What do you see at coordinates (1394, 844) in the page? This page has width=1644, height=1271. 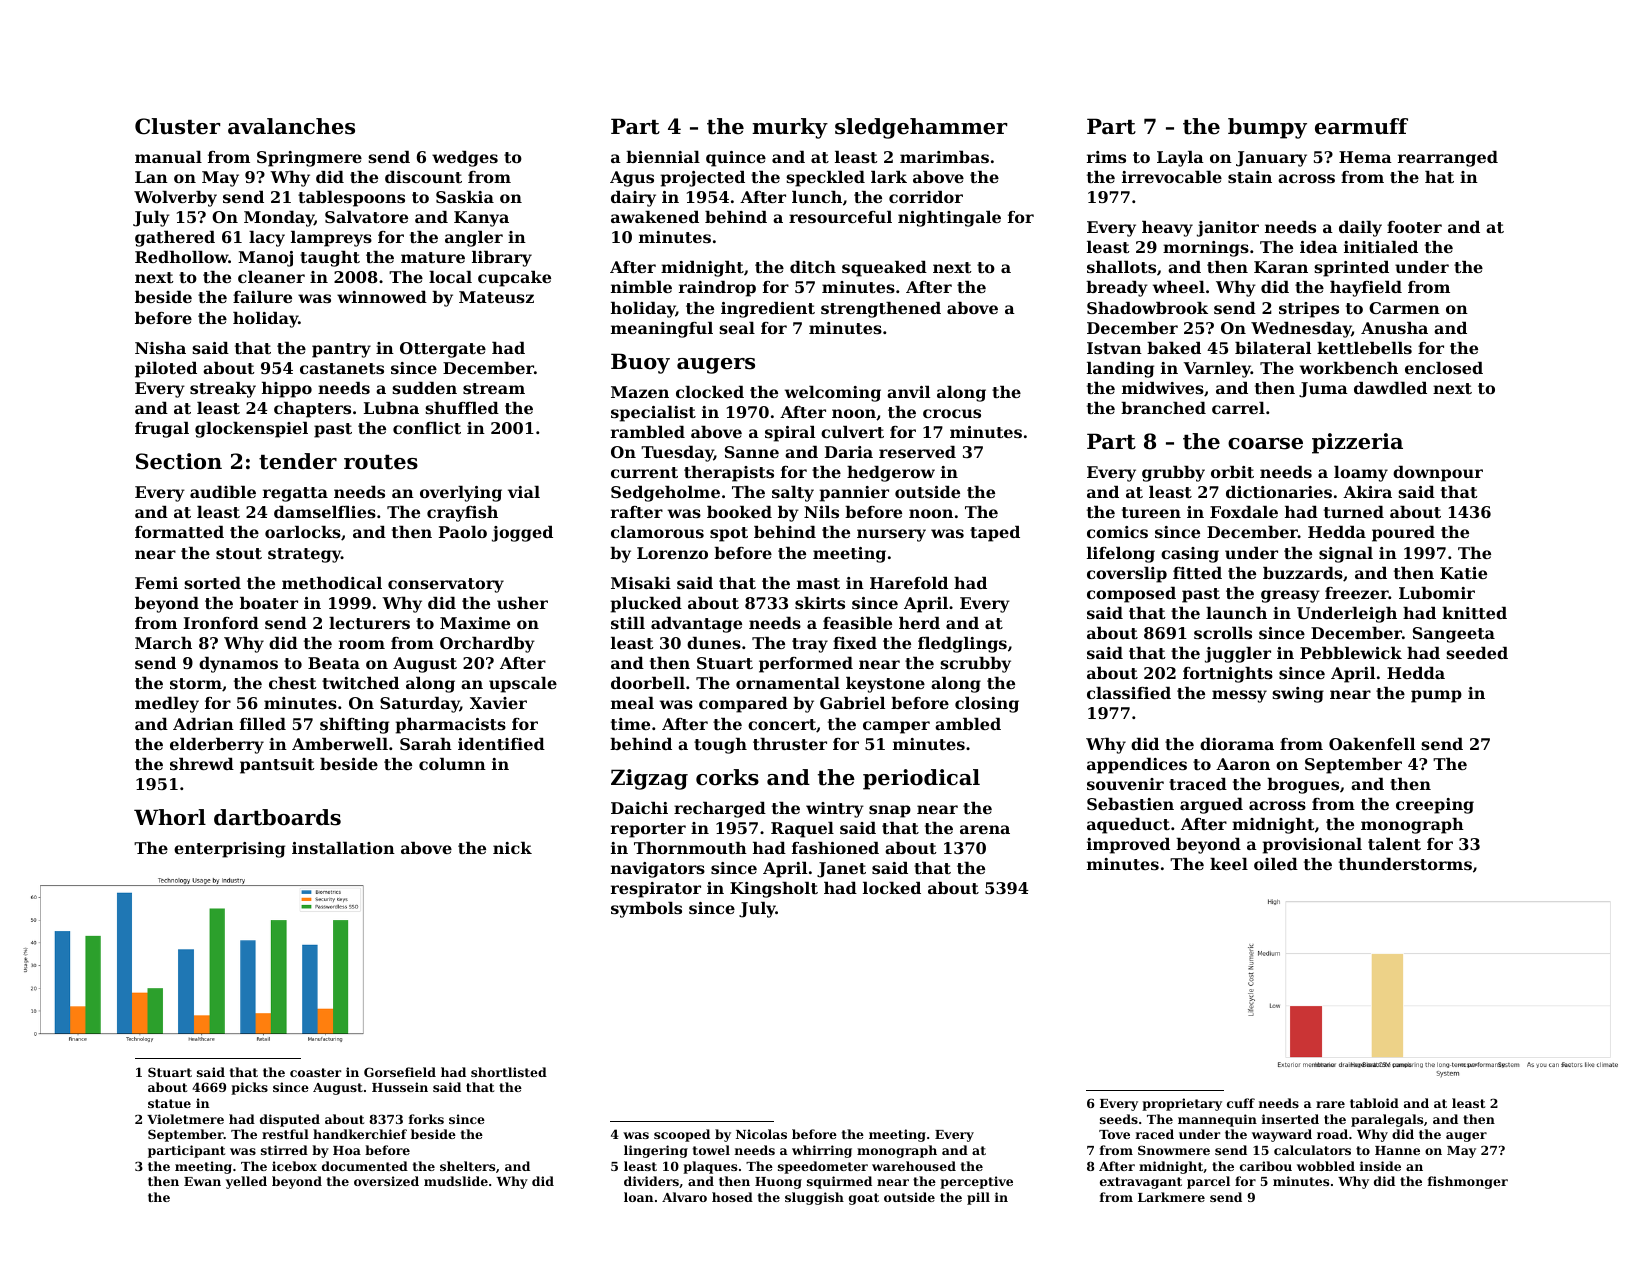 I see `talent` at bounding box center [1394, 844].
